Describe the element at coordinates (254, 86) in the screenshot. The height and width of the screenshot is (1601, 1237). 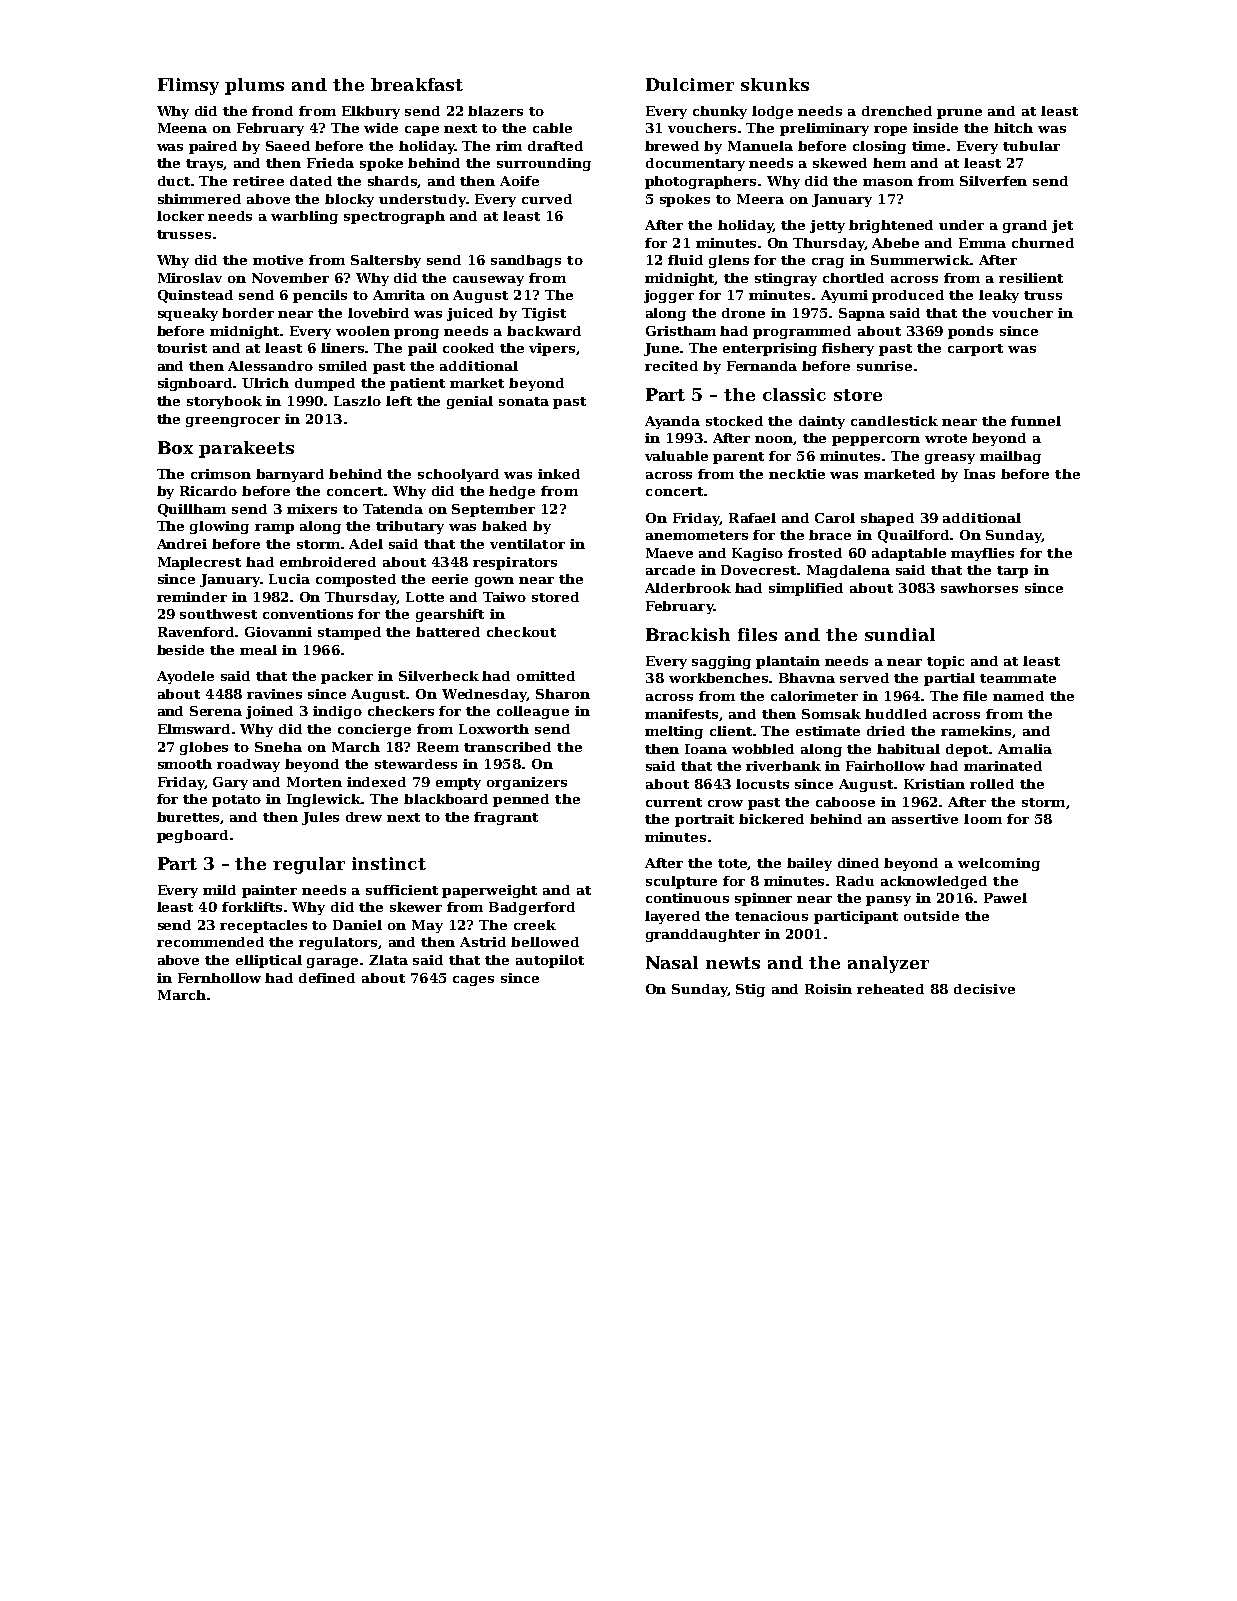
I see `plums` at that location.
